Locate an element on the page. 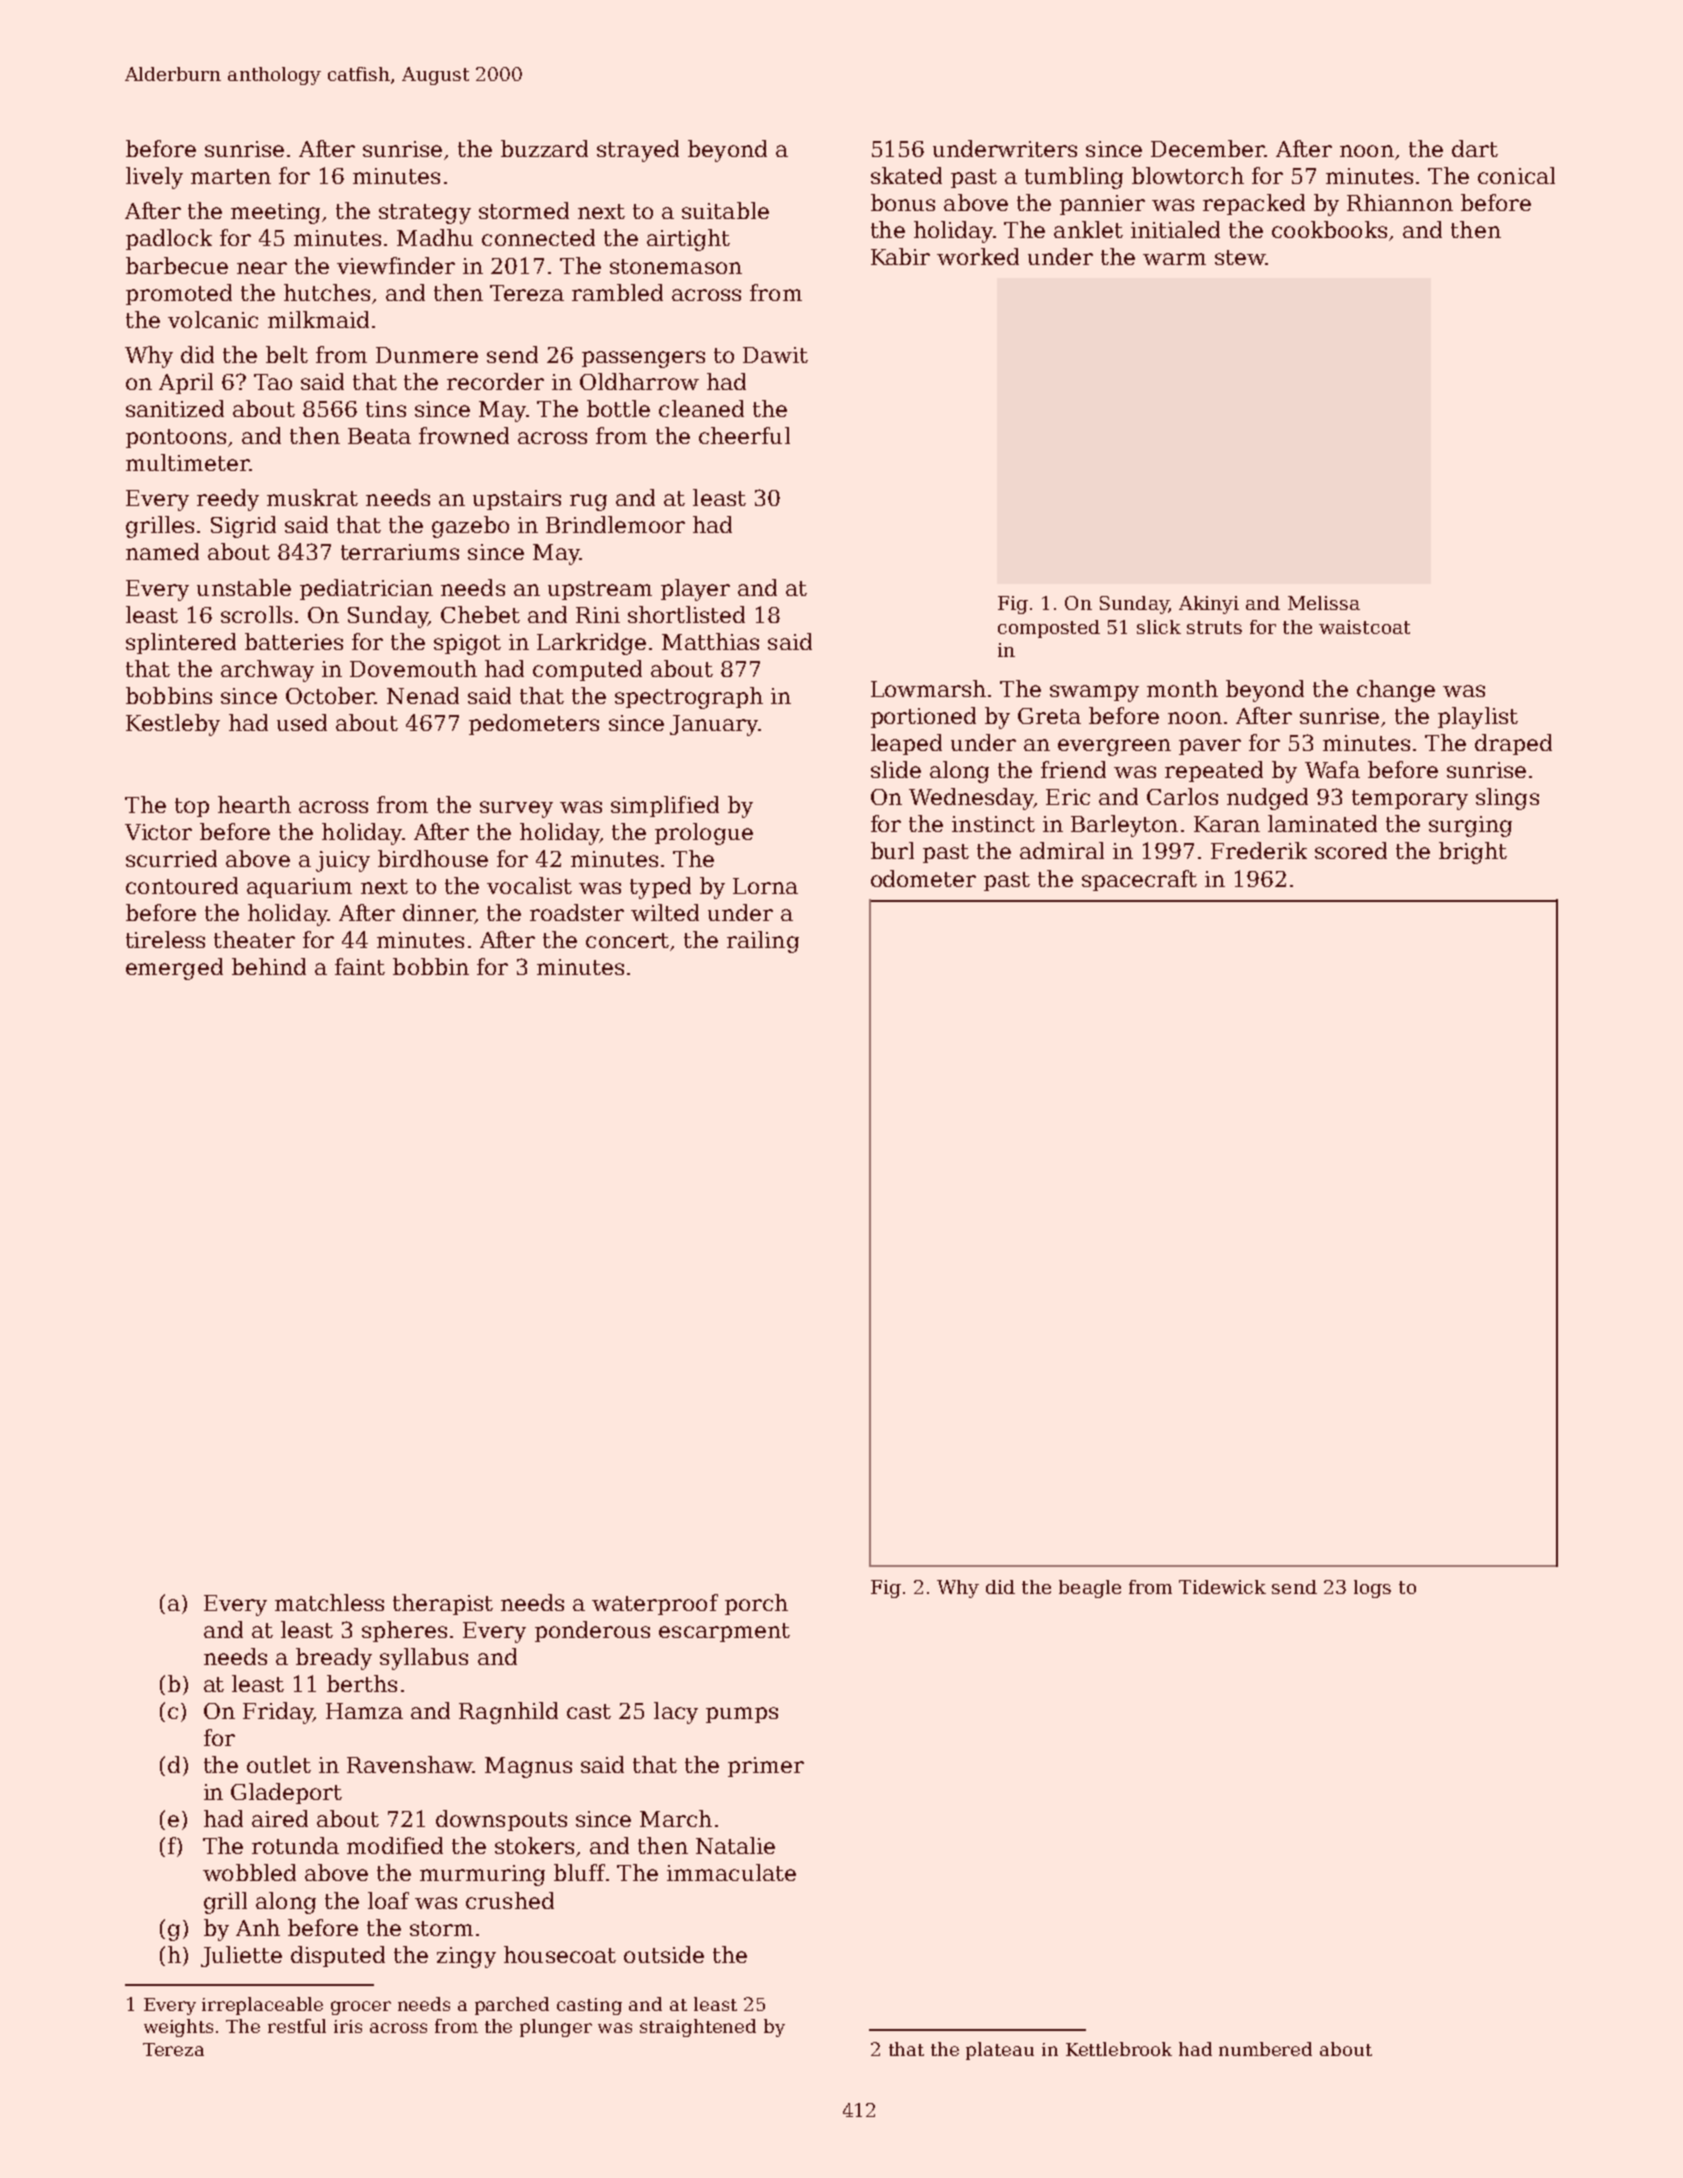 This image has width=1683, height=2178. tireless is located at coordinates (165, 939).
